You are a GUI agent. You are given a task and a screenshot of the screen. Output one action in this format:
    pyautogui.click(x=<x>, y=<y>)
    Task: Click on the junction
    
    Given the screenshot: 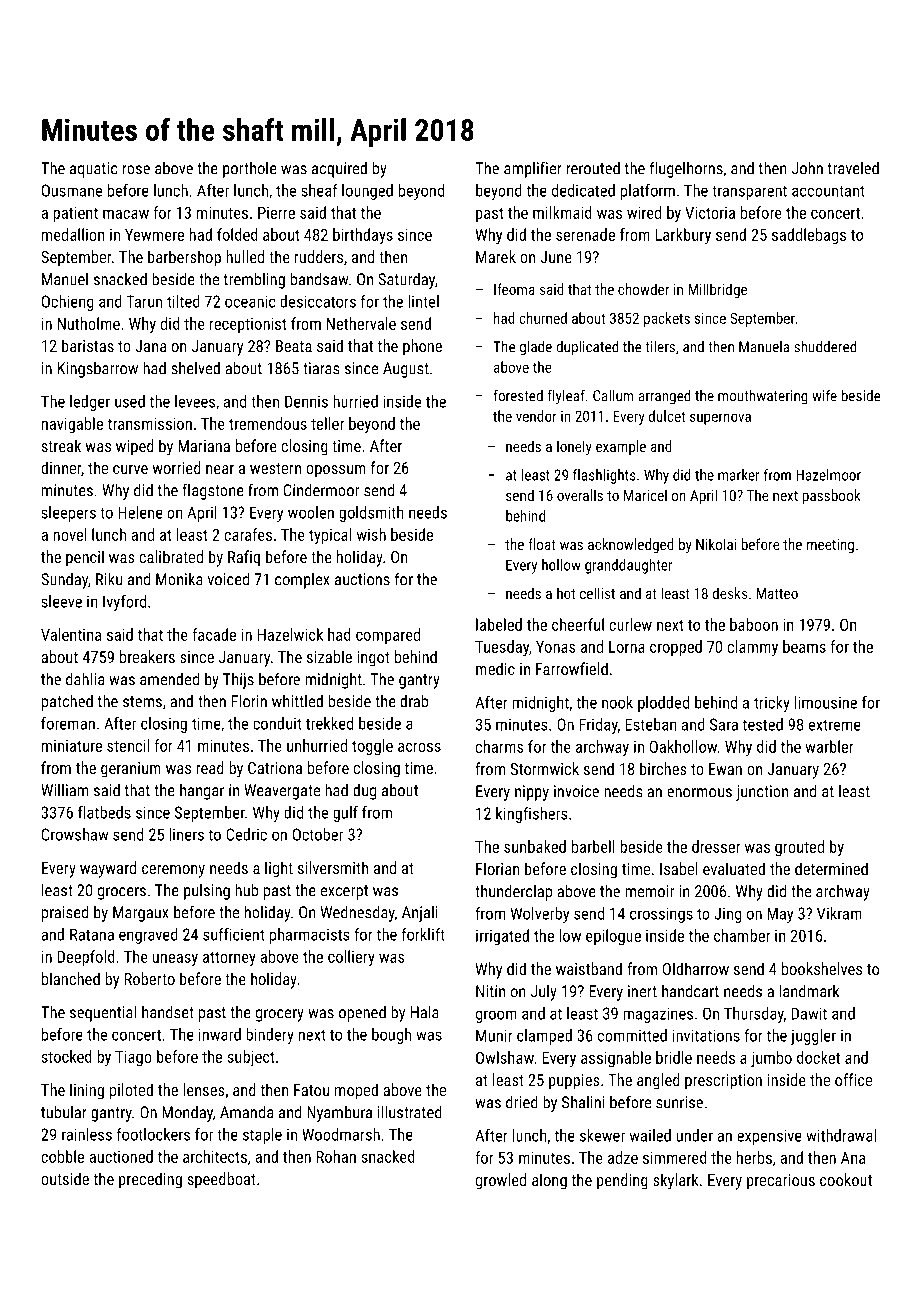 What is the action you would take?
    pyautogui.click(x=762, y=793)
